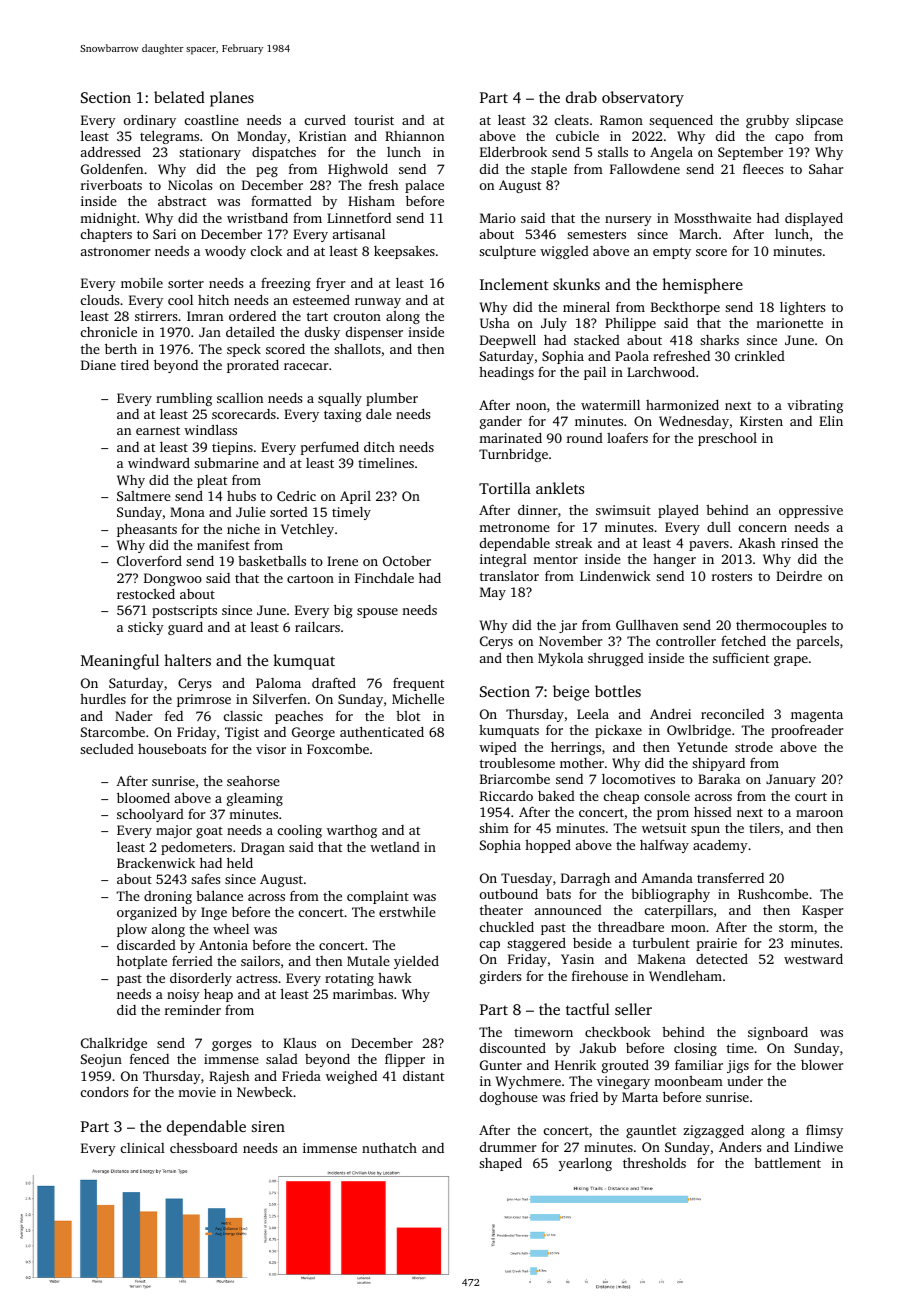  Describe the element at coordinates (232, 99) in the image. I see `planes` at that location.
